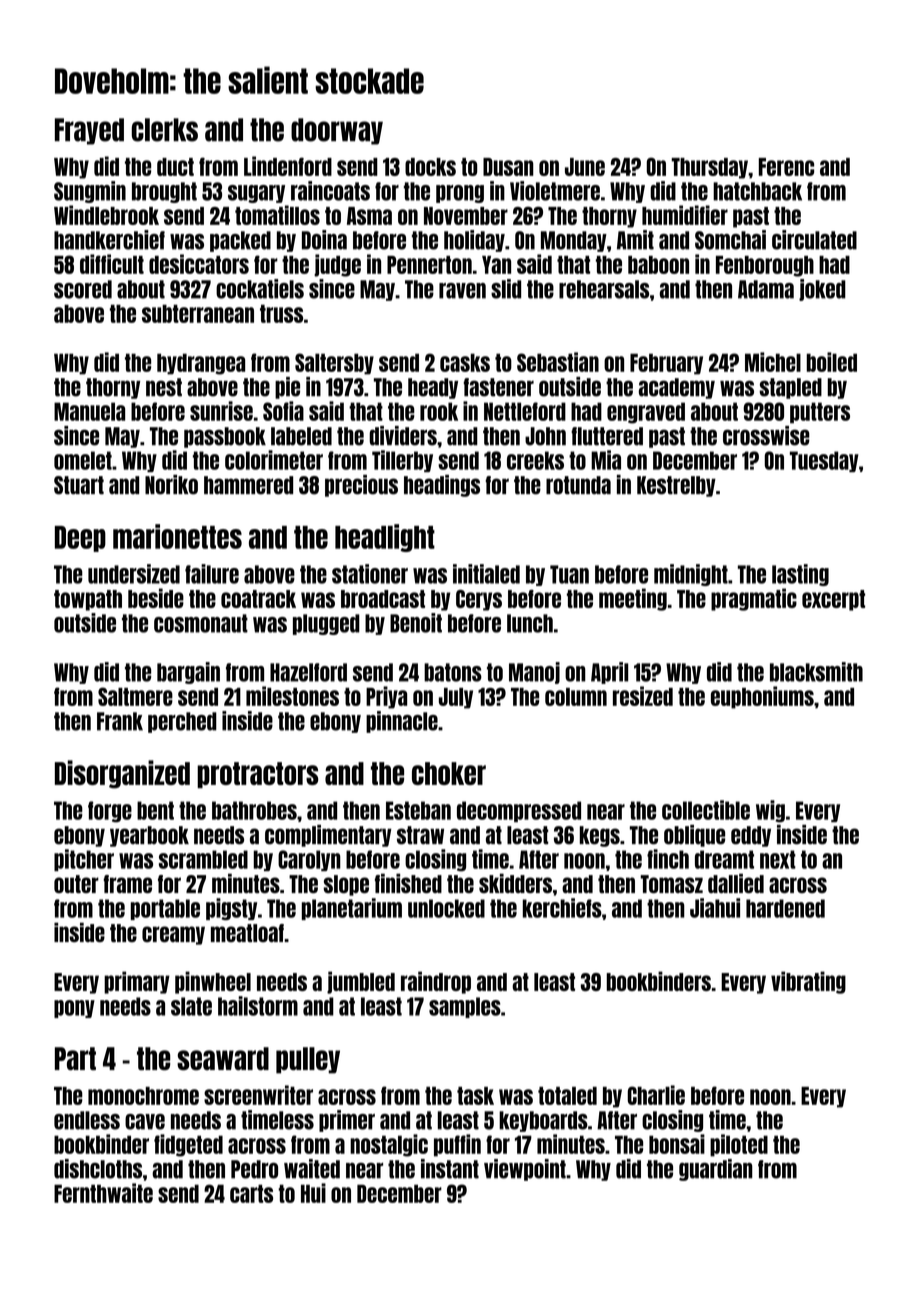  What do you see at coordinates (122, 774) in the screenshot?
I see `Disorganized` at bounding box center [122, 774].
